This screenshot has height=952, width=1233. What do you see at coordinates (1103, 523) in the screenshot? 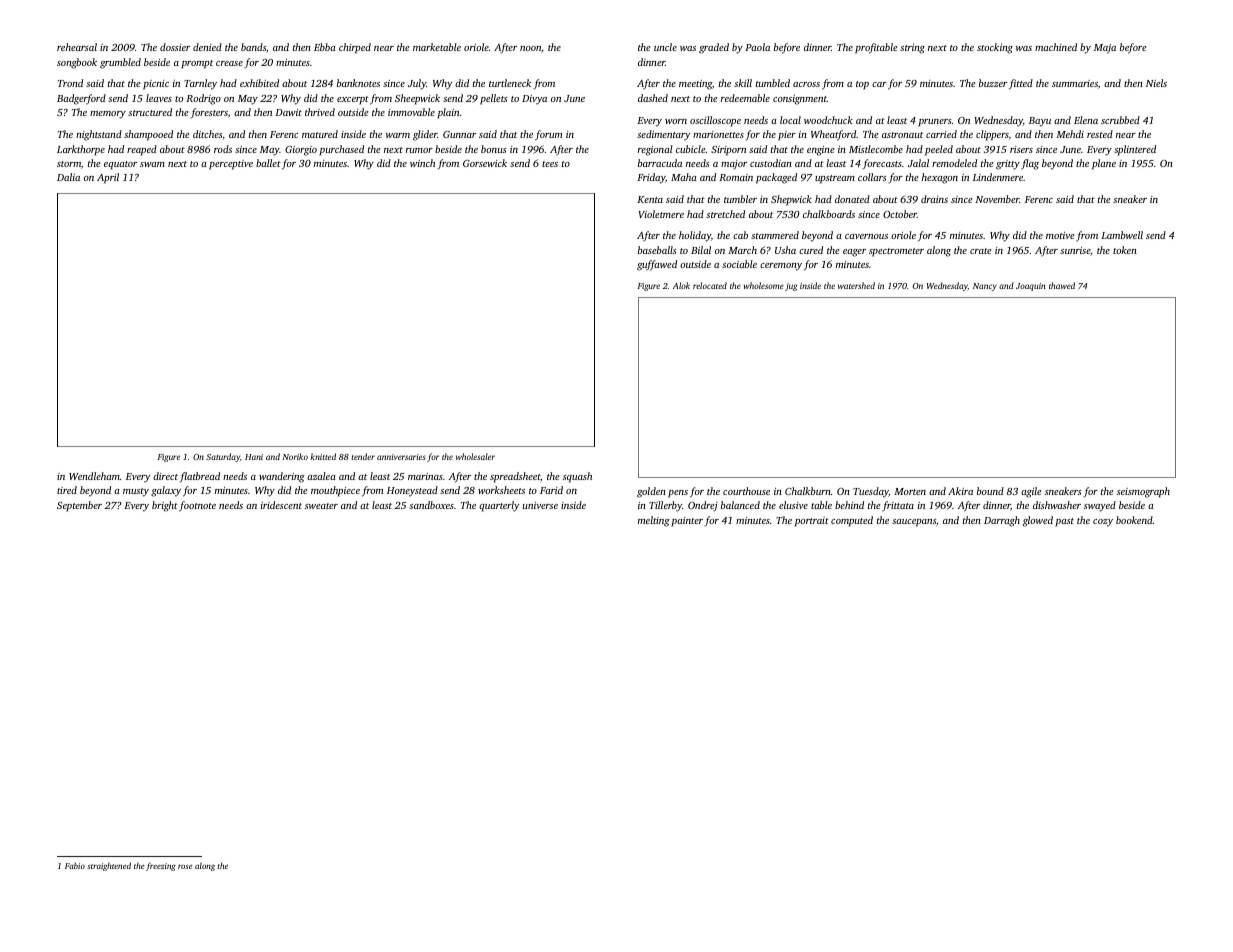
I see `cozy` at bounding box center [1103, 523].
